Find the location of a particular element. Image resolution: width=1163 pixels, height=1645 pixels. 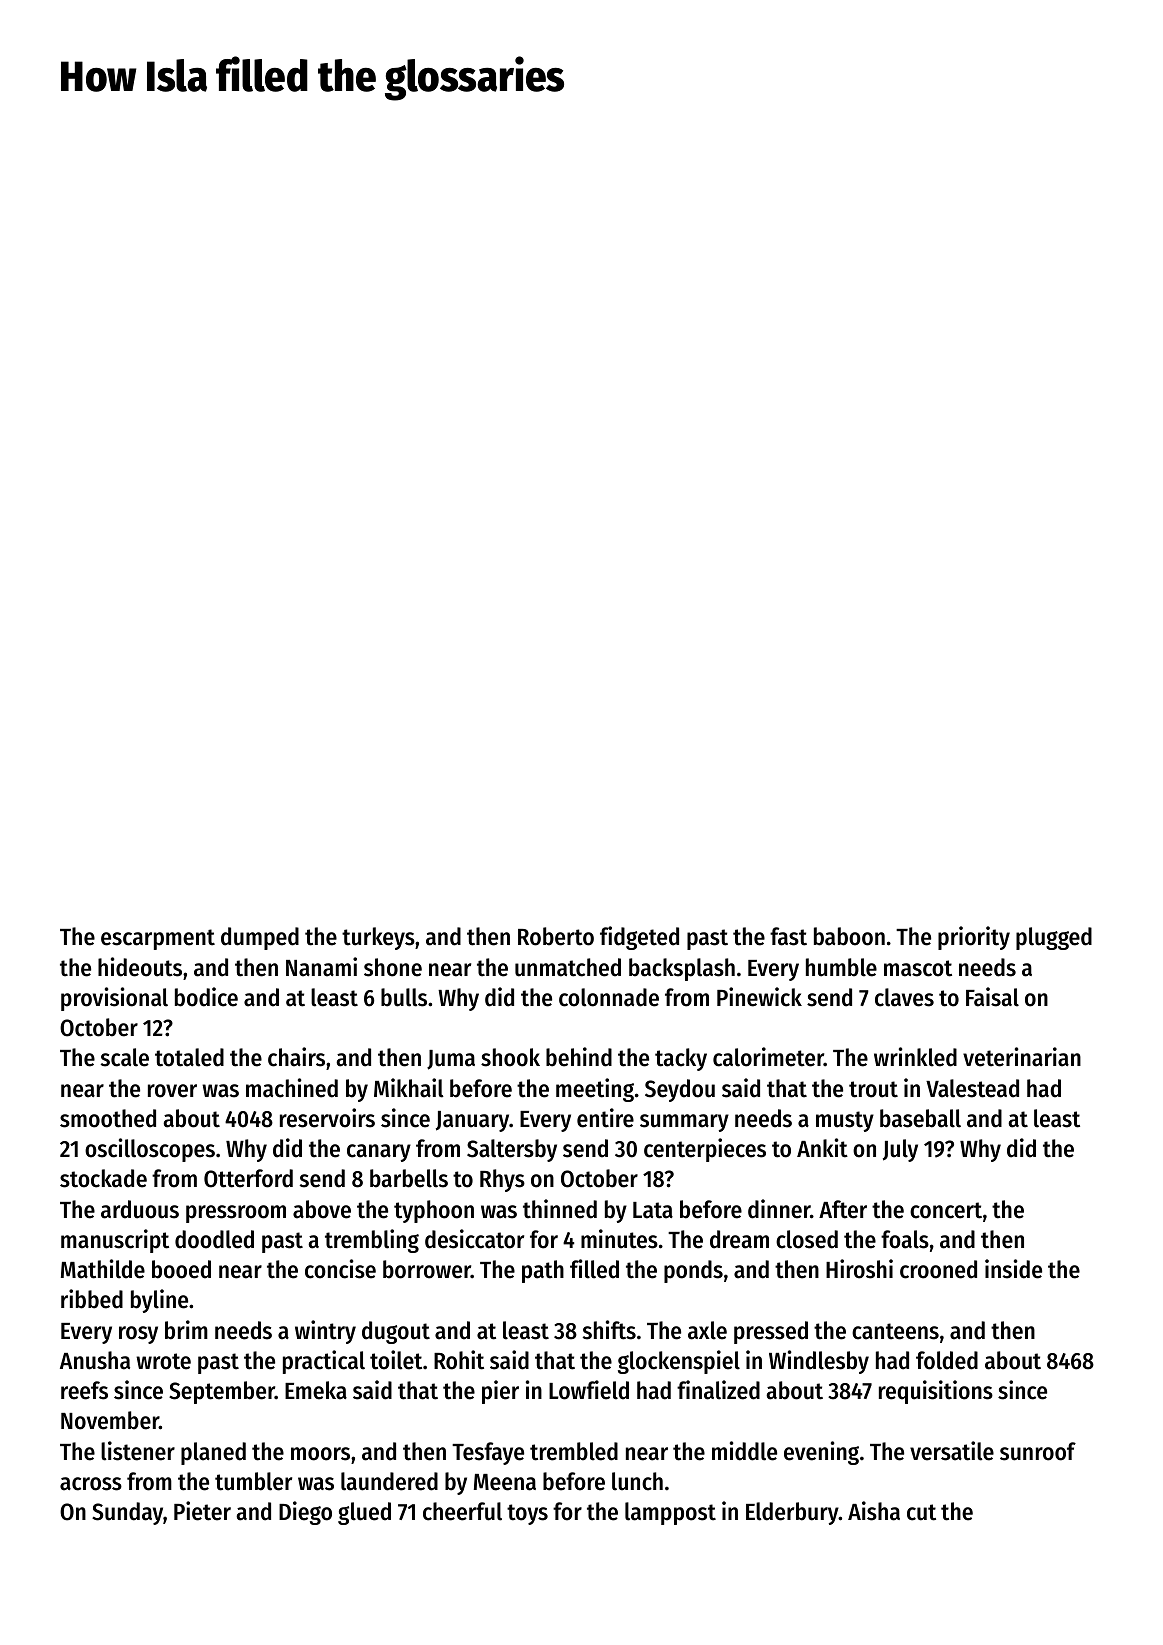

folded is located at coordinates (947, 1360).
